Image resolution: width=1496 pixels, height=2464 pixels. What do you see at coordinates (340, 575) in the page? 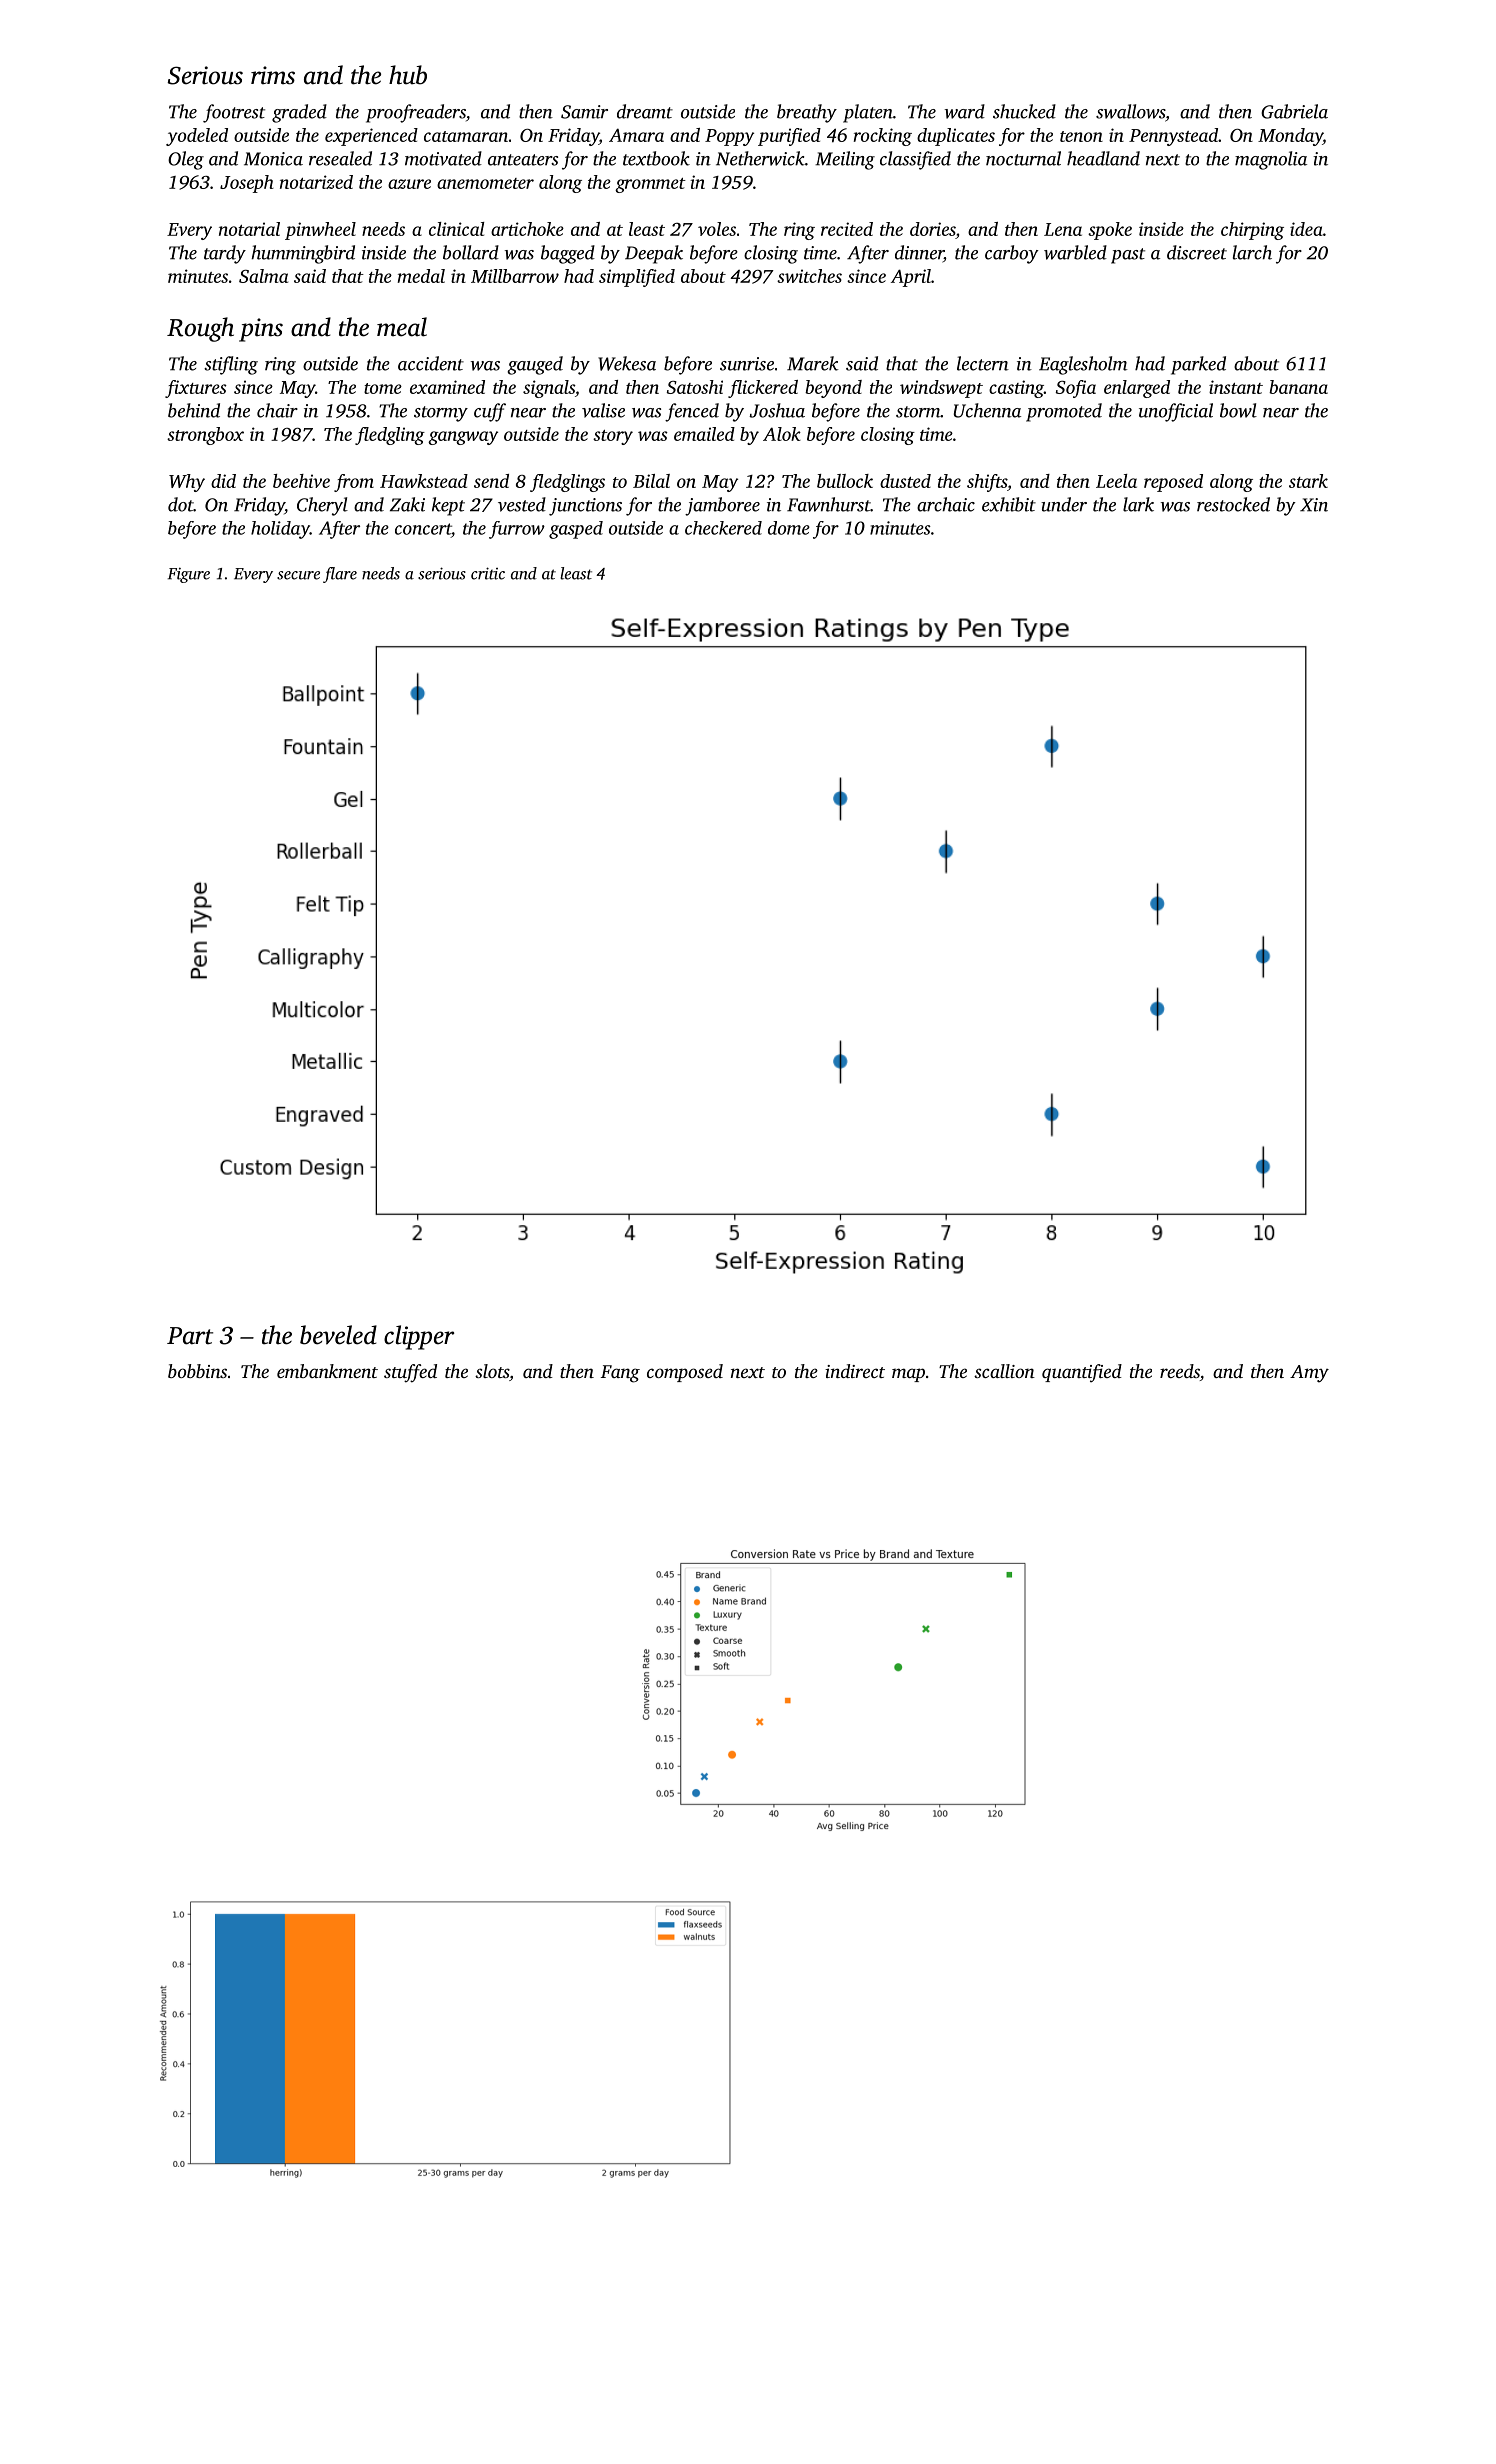
I see `flare` at bounding box center [340, 575].
